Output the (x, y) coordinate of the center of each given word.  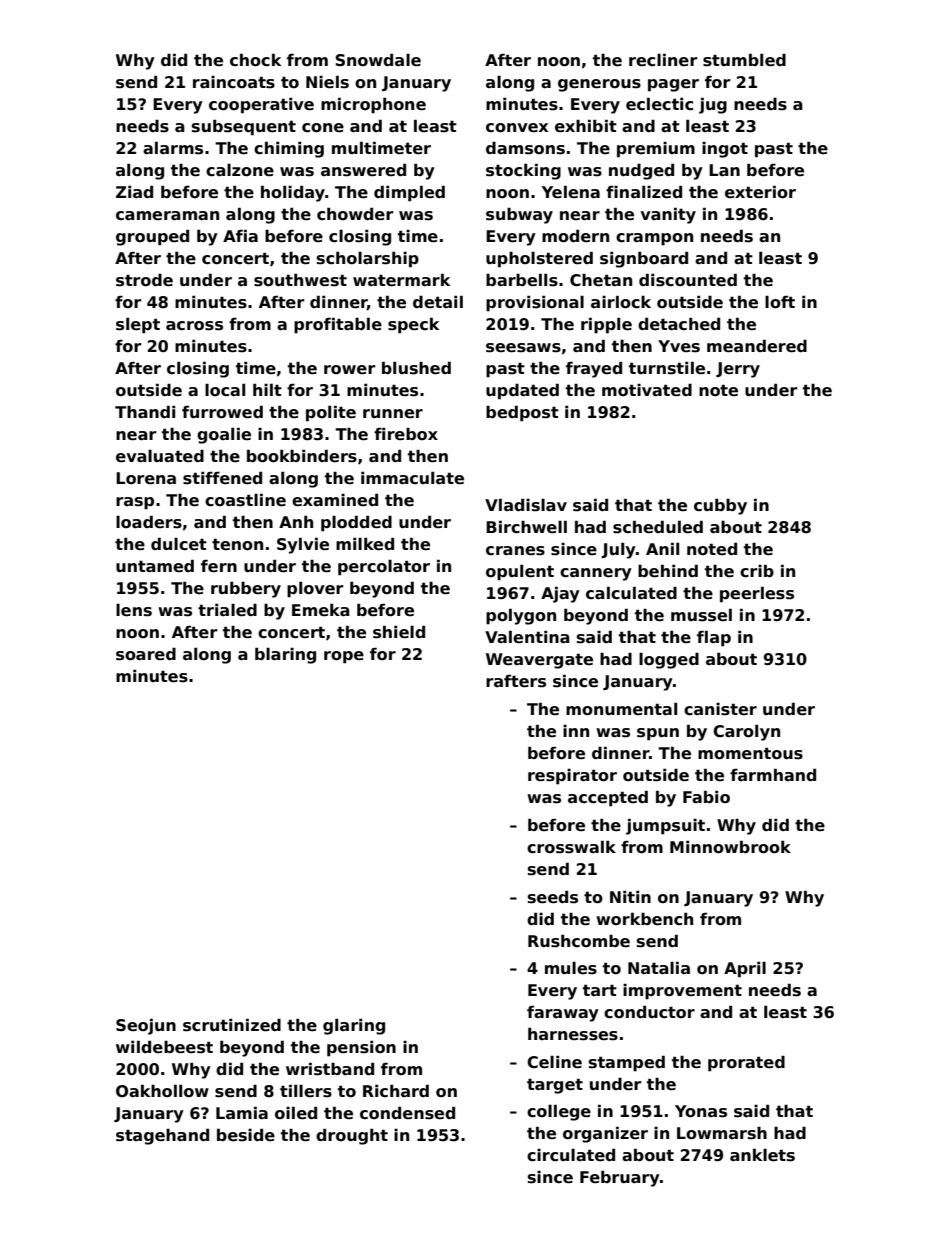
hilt (267, 389)
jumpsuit (665, 826)
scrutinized (232, 1025)
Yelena (571, 192)
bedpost (522, 413)
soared (146, 654)
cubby (720, 507)
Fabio (706, 796)
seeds (553, 897)
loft (780, 302)
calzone (240, 170)
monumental (621, 709)
